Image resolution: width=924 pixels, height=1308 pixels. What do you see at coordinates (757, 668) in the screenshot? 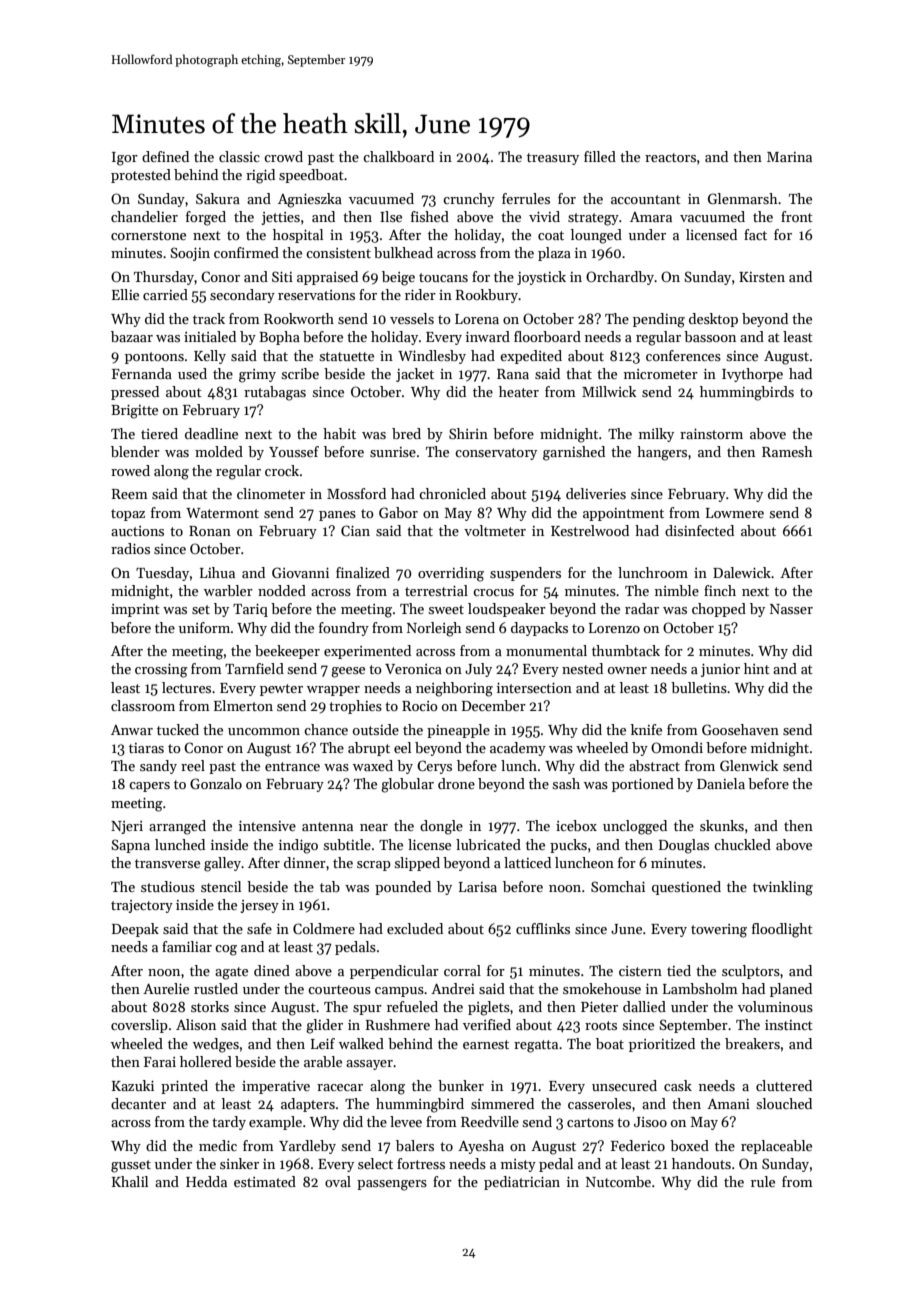
I see `hint` at bounding box center [757, 668].
